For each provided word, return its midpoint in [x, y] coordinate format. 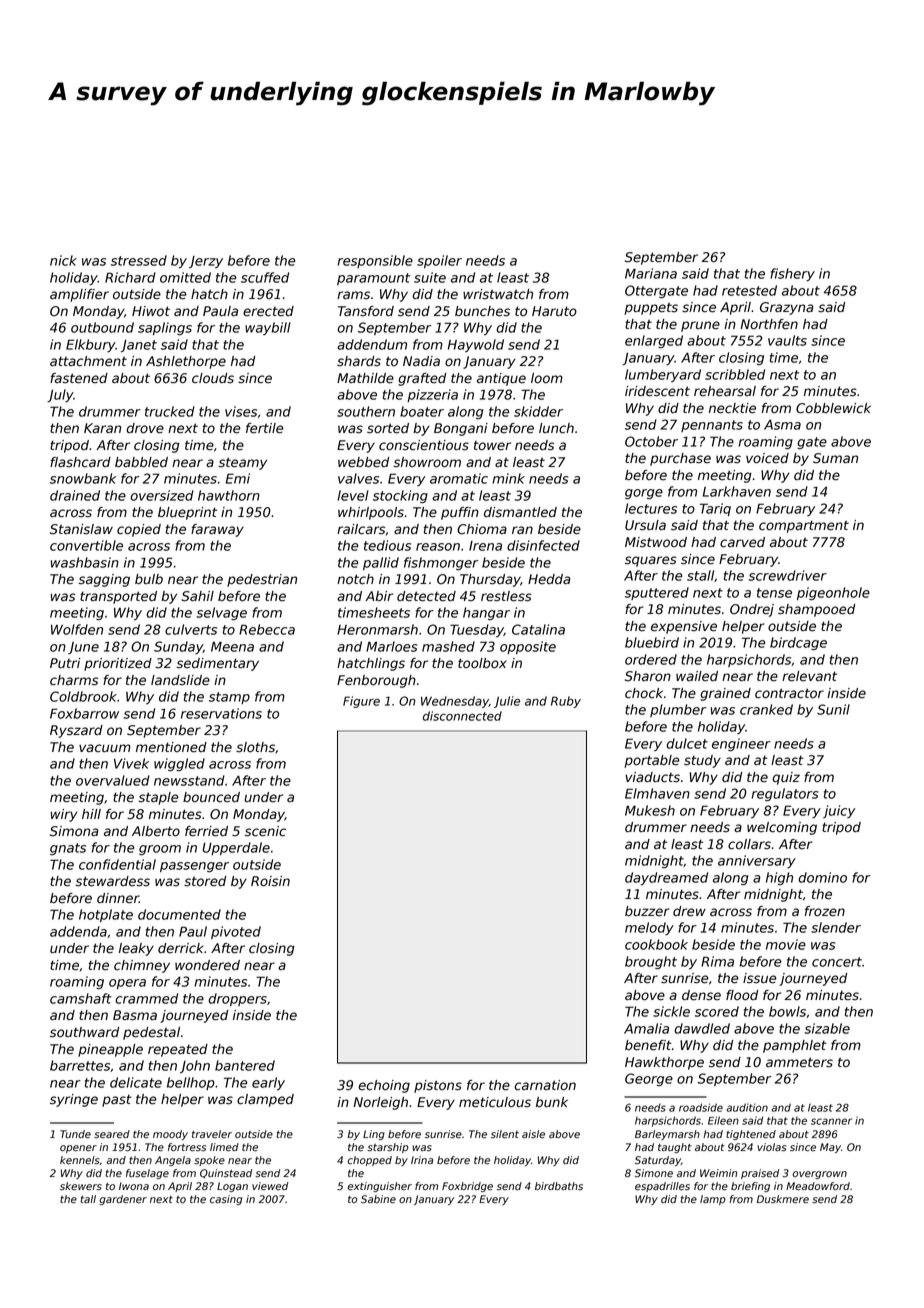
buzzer [647, 911]
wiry [64, 815]
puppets [651, 308]
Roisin [270, 881]
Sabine [378, 1199]
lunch [556, 428]
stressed [139, 260]
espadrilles [662, 1187]
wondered [207, 965]
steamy [242, 463]
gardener [123, 1200]
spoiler [439, 261]
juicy [839, 811]
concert [837, 962]
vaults [787, 340]
